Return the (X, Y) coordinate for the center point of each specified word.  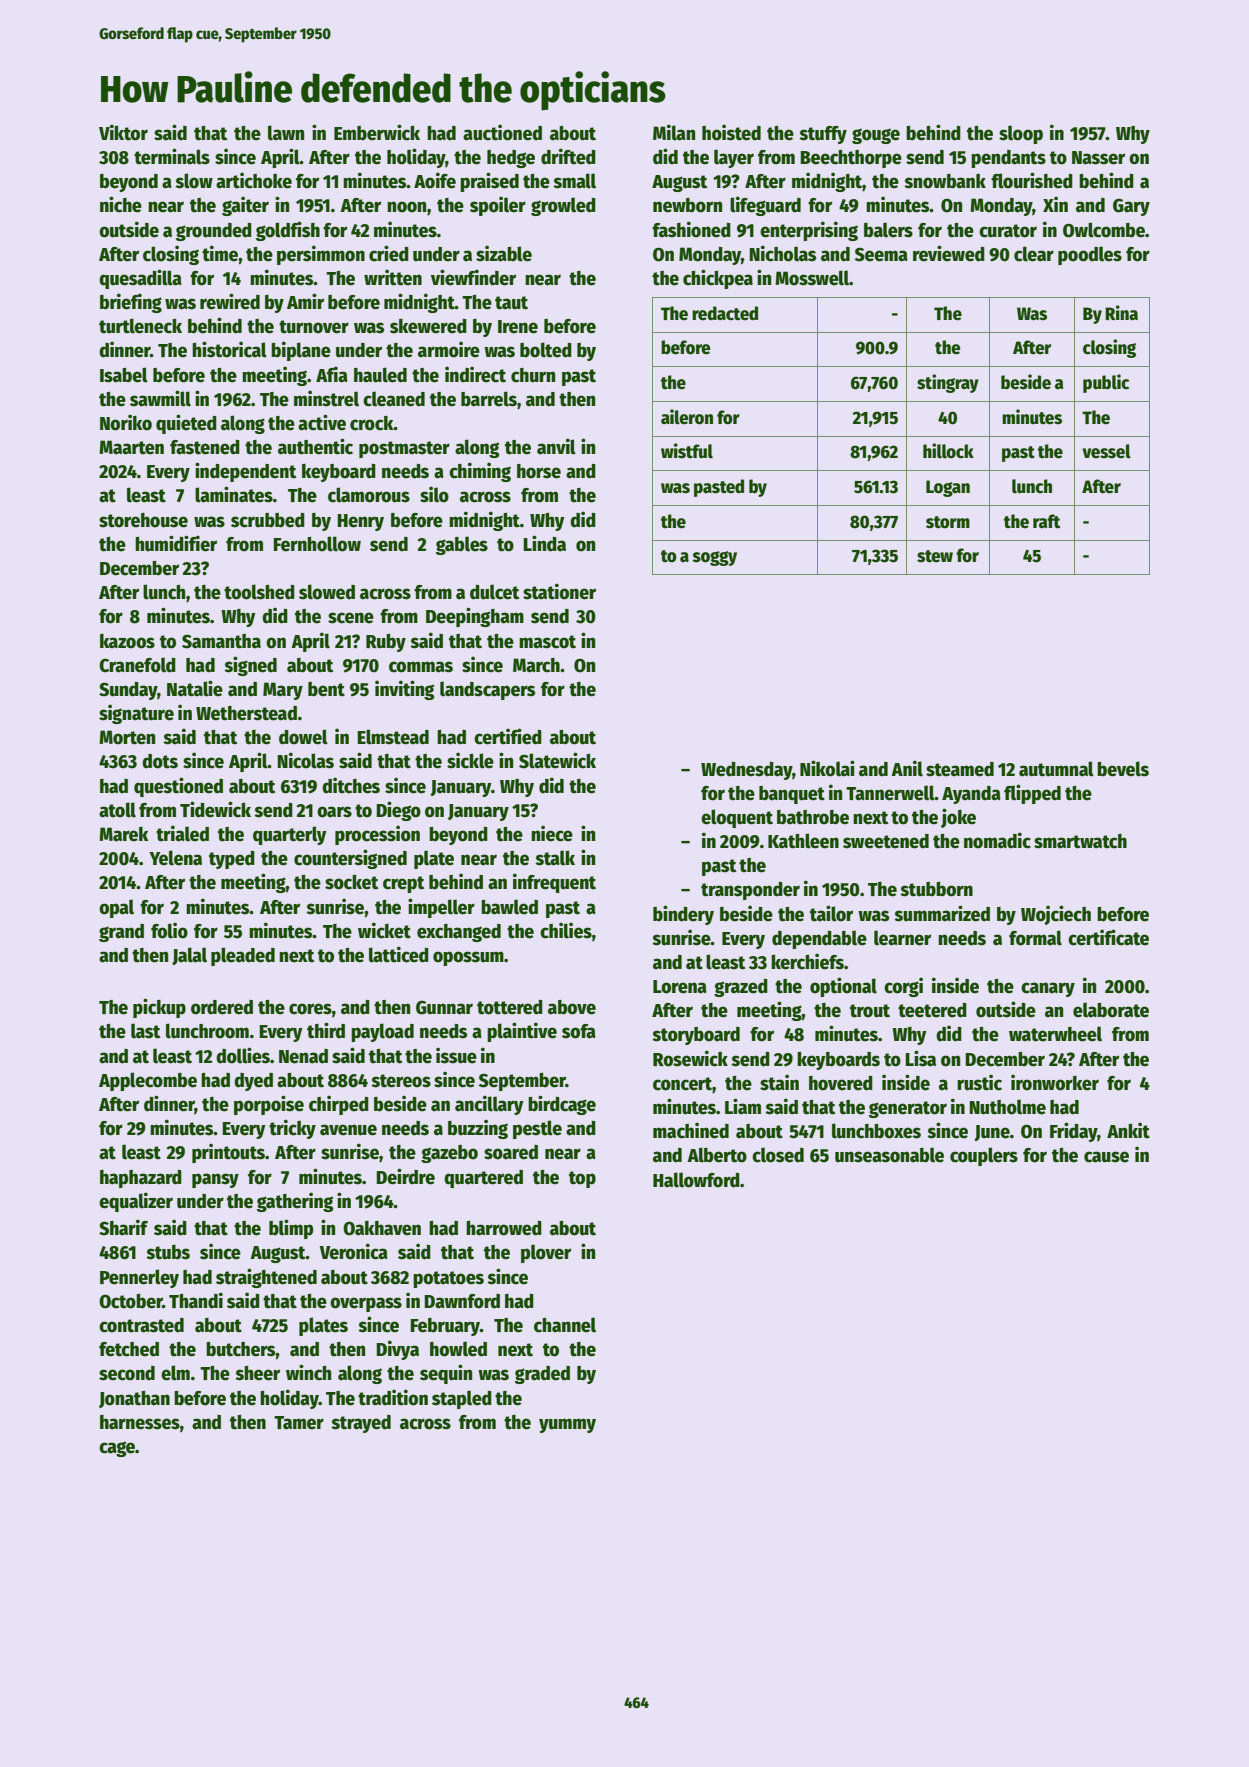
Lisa (920, 1058)
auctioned (502, 132)
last (145, 1031)
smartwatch (1080, 841)
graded (542, 1375)
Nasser (1098, 158)
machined (691, 1130)
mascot (547, 642)
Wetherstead (246, 713)
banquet (792, 795)
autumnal (1056, 769)
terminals (172, 156)
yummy (567, 1425)
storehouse (143, 520)
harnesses (140, 1422)
